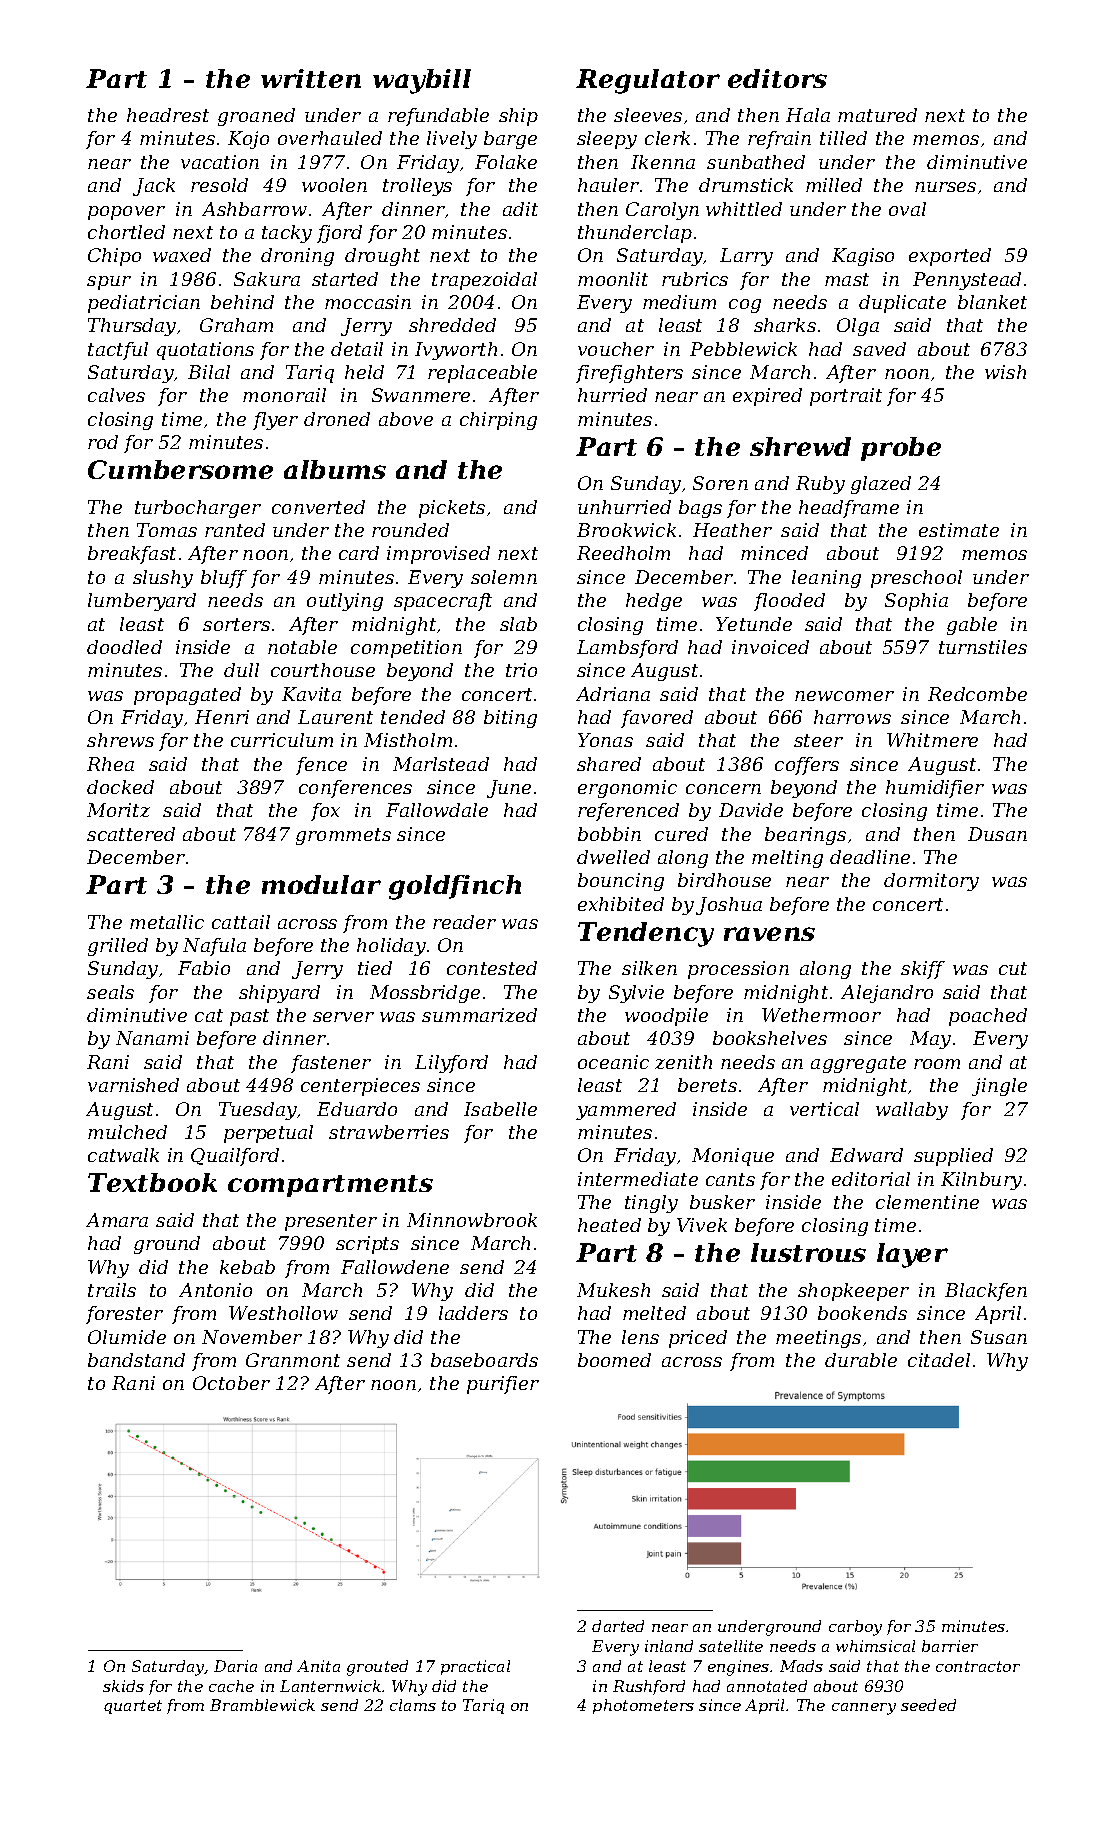 Image resolution: width=1116 pixels, height=1838 pixels. What do you see at coordinates (777, 78) in the screenshot?
I see `editors` at bounding box center [777, 78].
